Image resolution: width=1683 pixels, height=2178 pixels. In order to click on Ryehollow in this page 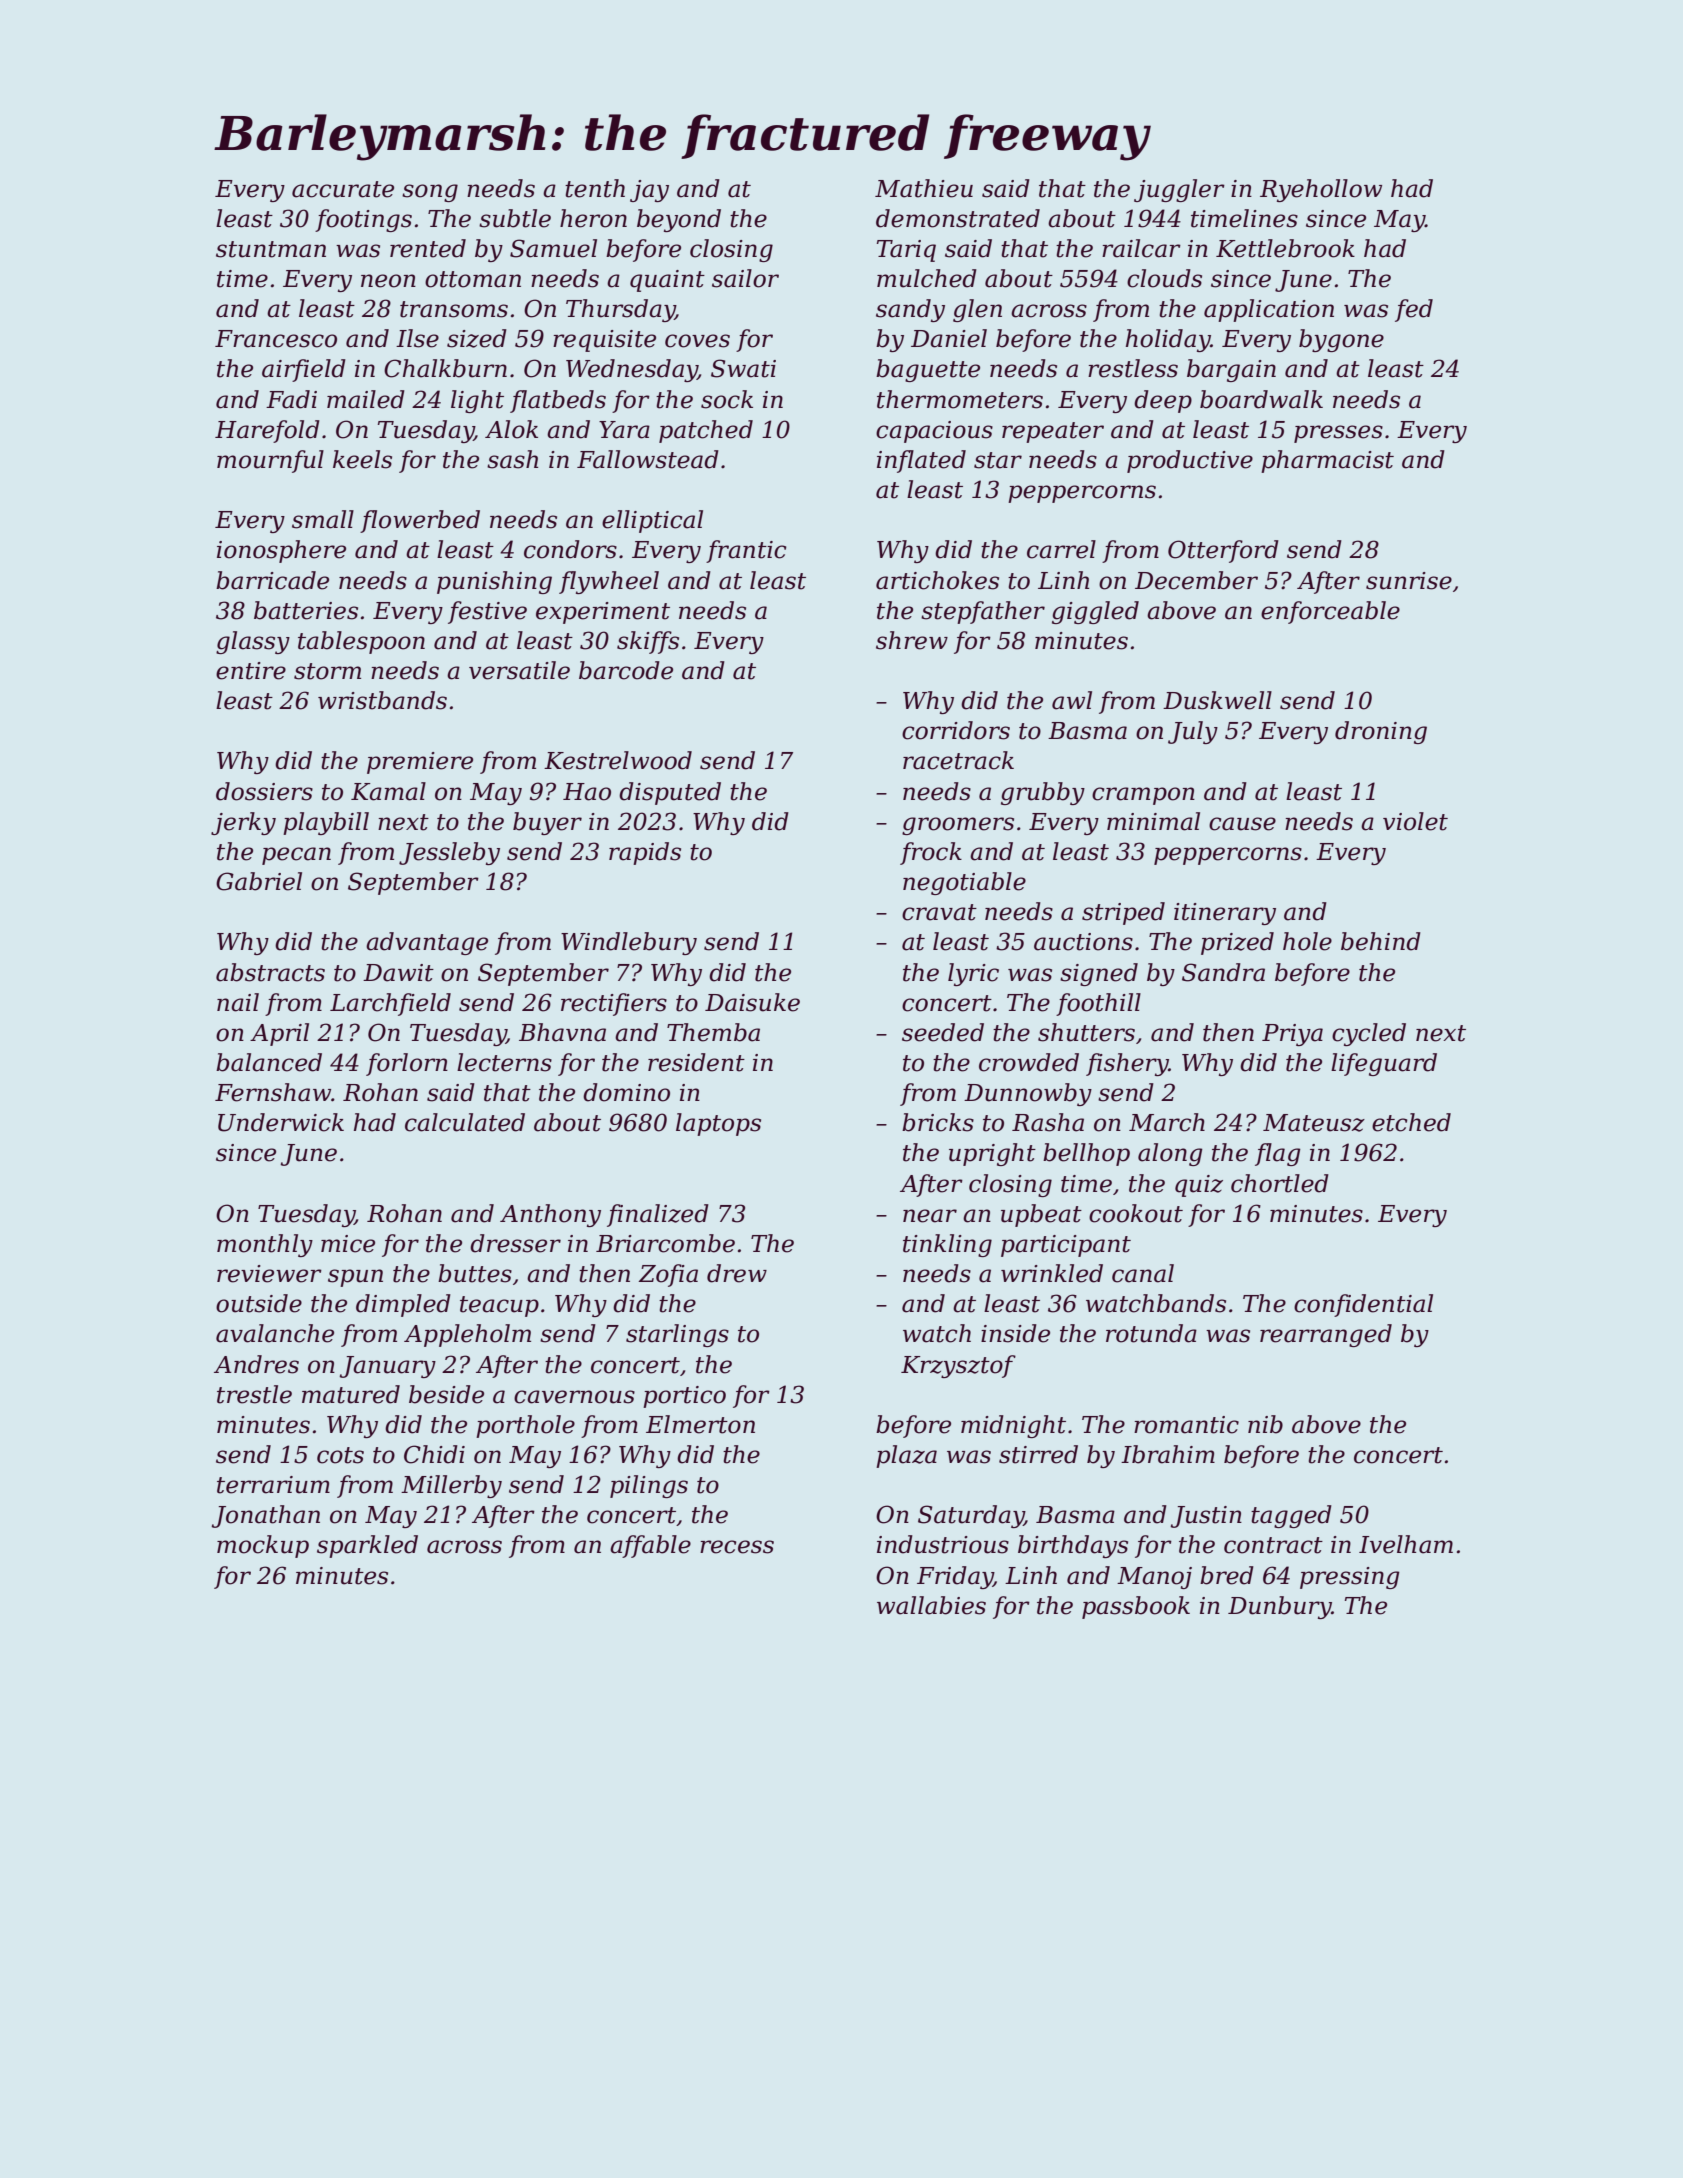, I will do `click(1321, 190)`.
